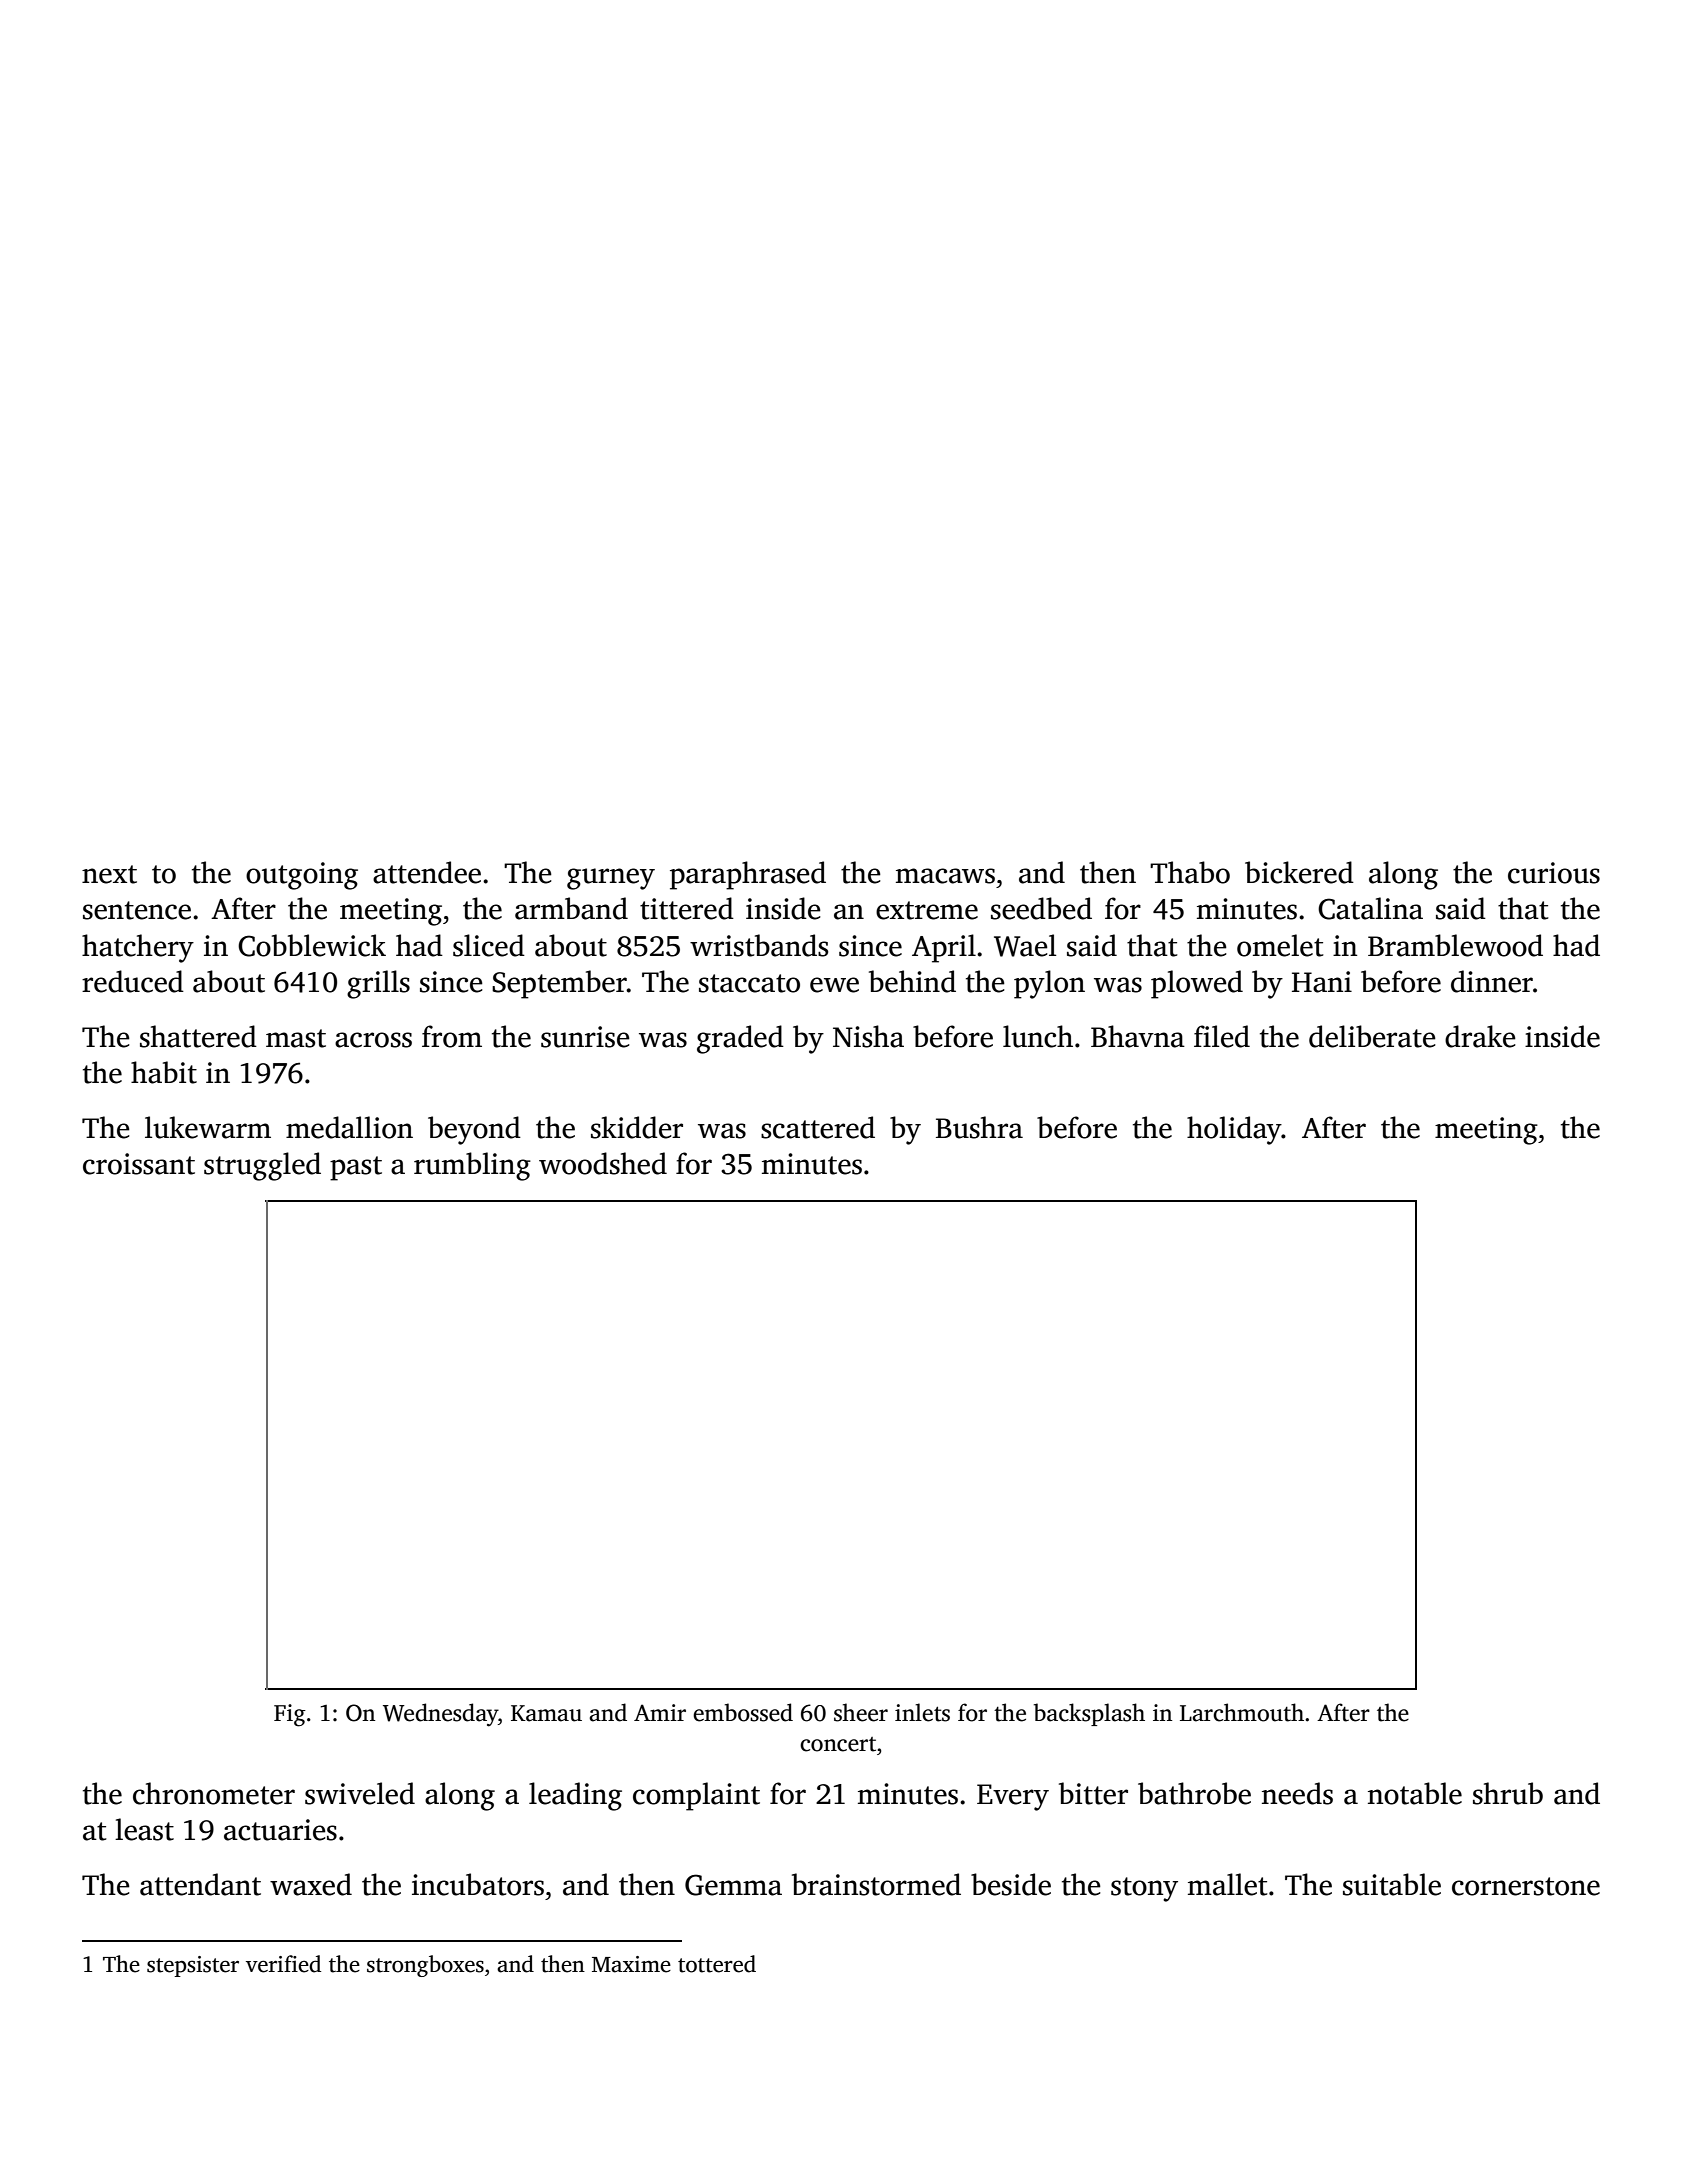 The image size is (1683, 2178). What do you see at coordinates (280, 1830) in the screenshot?
I see `actuaries` at bounding box center [280, 1830].
